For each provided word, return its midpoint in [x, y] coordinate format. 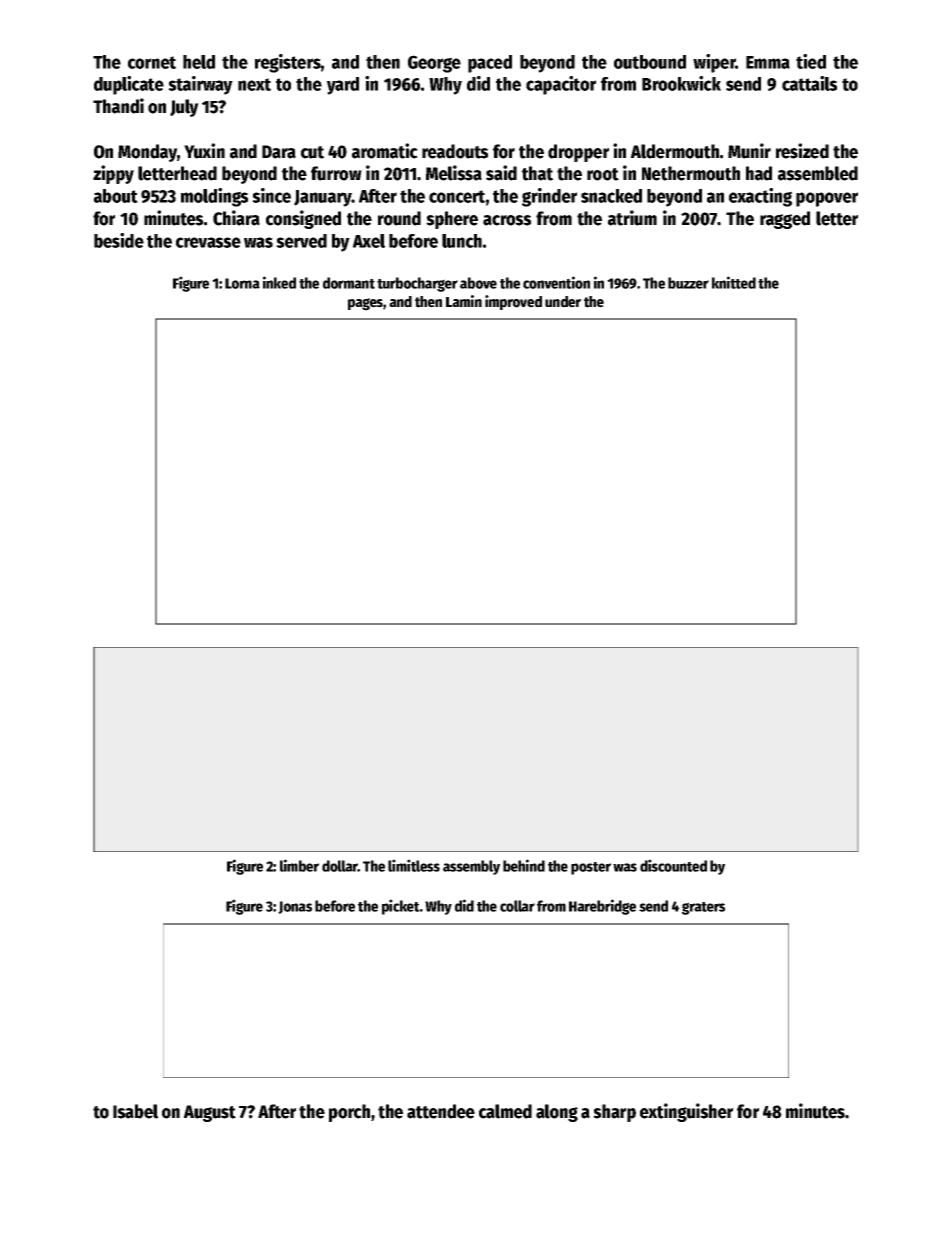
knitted [734, 282]
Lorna [242, 283]
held [199, 62]
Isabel [135, 1111]
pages [365, 304]
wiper [714, 63]
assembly [471, 867]
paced [490, 64]
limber [299, 865]
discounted [673, 865]
